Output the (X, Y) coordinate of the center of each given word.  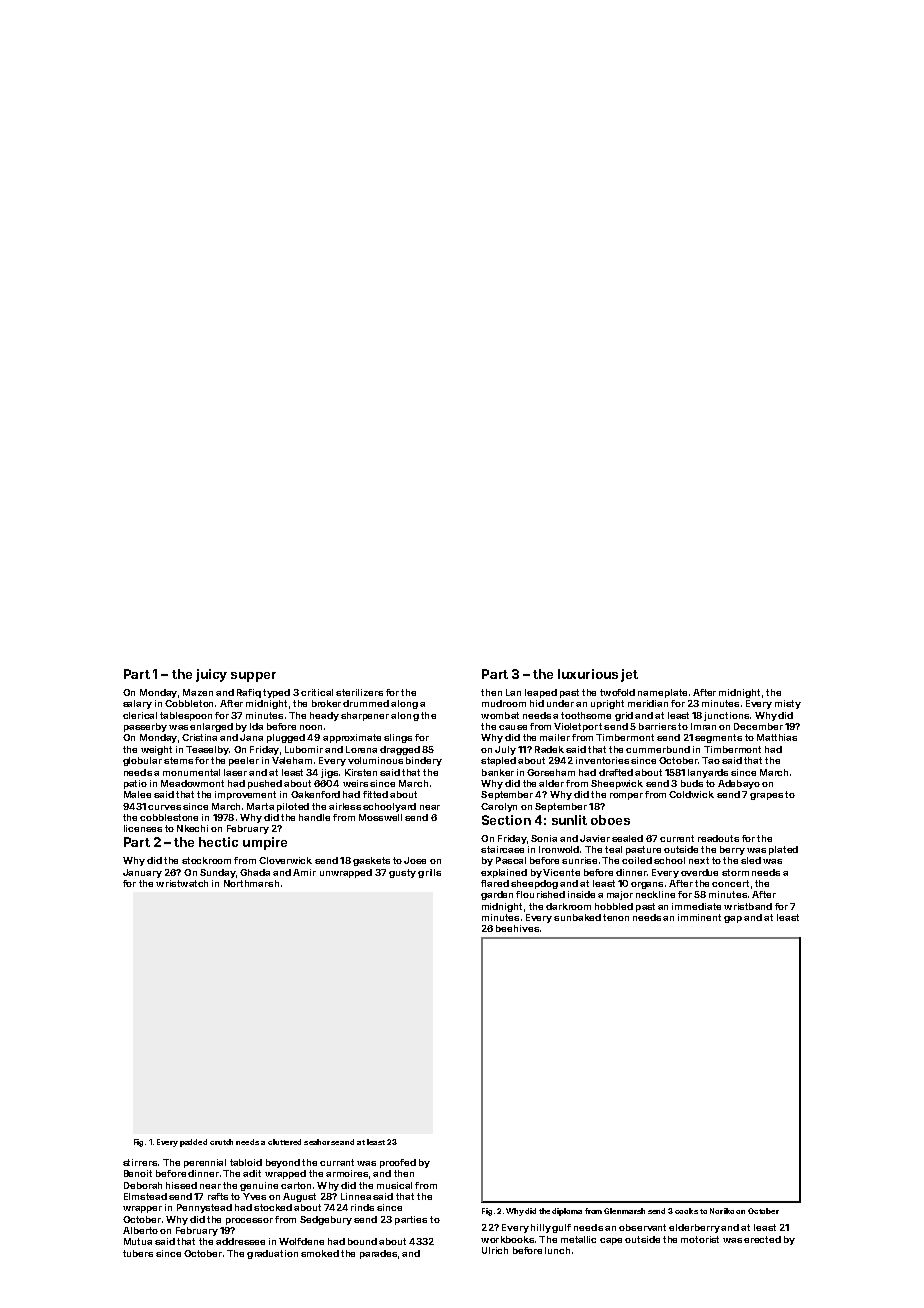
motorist (700, 1239)
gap (733, 919)
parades (378, 1254)
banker (498, 772)
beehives (517, 928)
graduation (272, 1254)
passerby (145, 727)
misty (788, 704)
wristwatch (182, 883)
